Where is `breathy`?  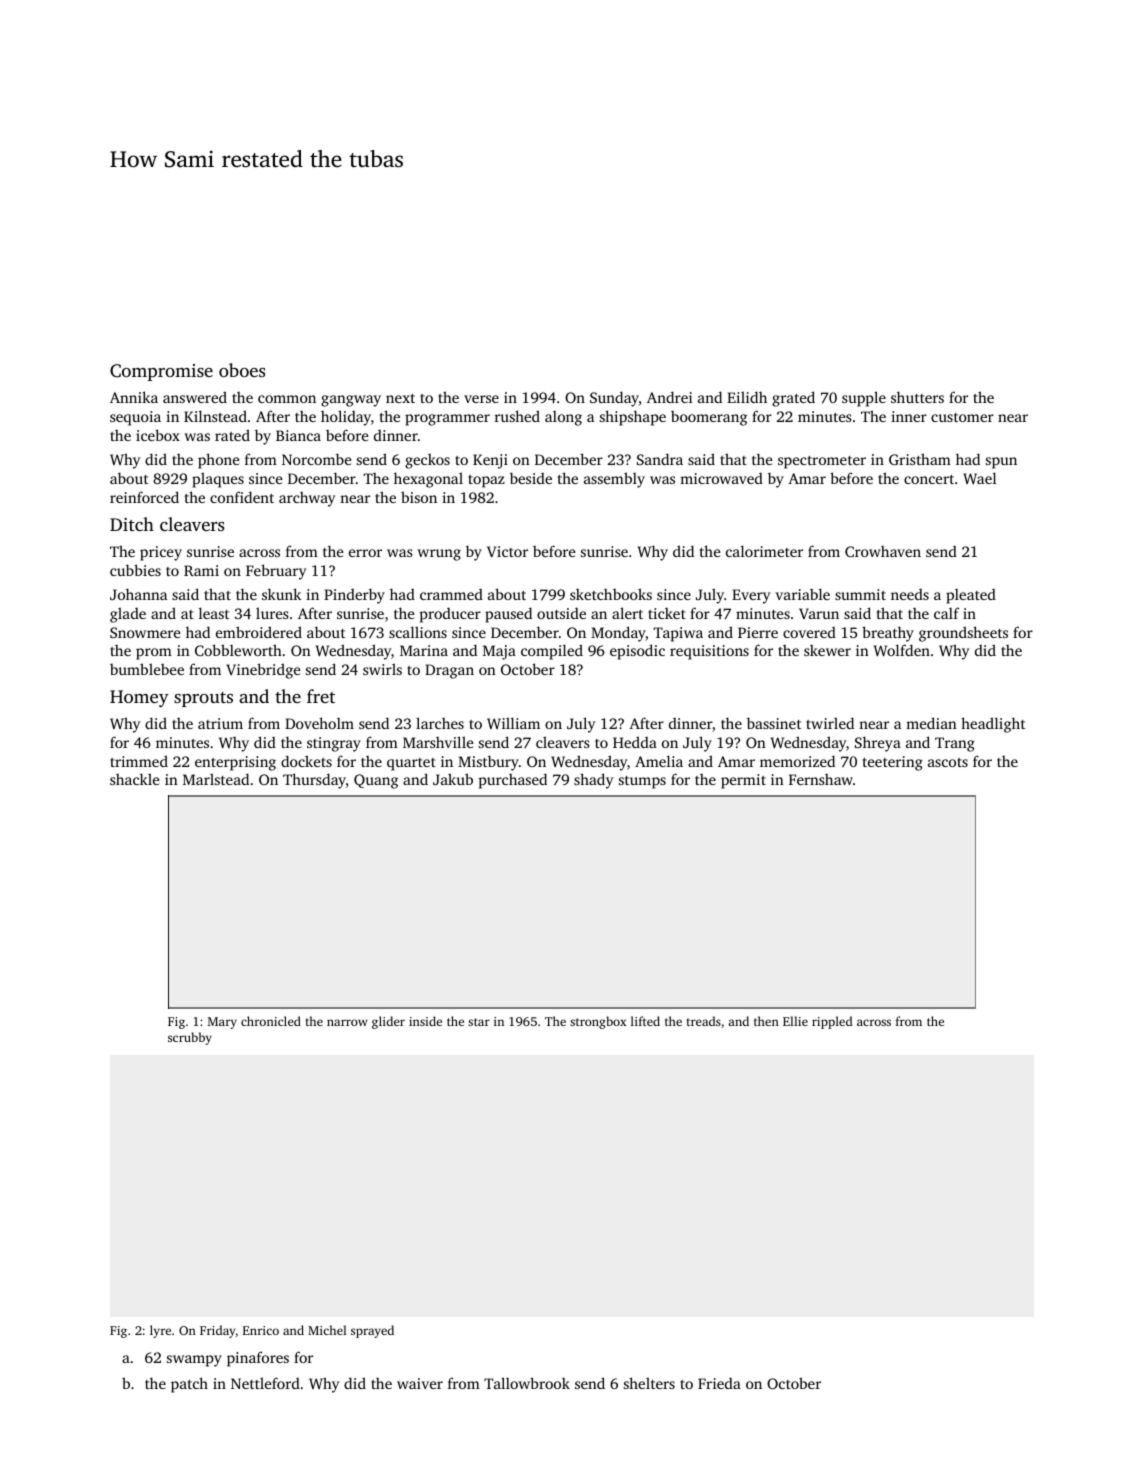
breathy is located at coordinates (888, 634).
